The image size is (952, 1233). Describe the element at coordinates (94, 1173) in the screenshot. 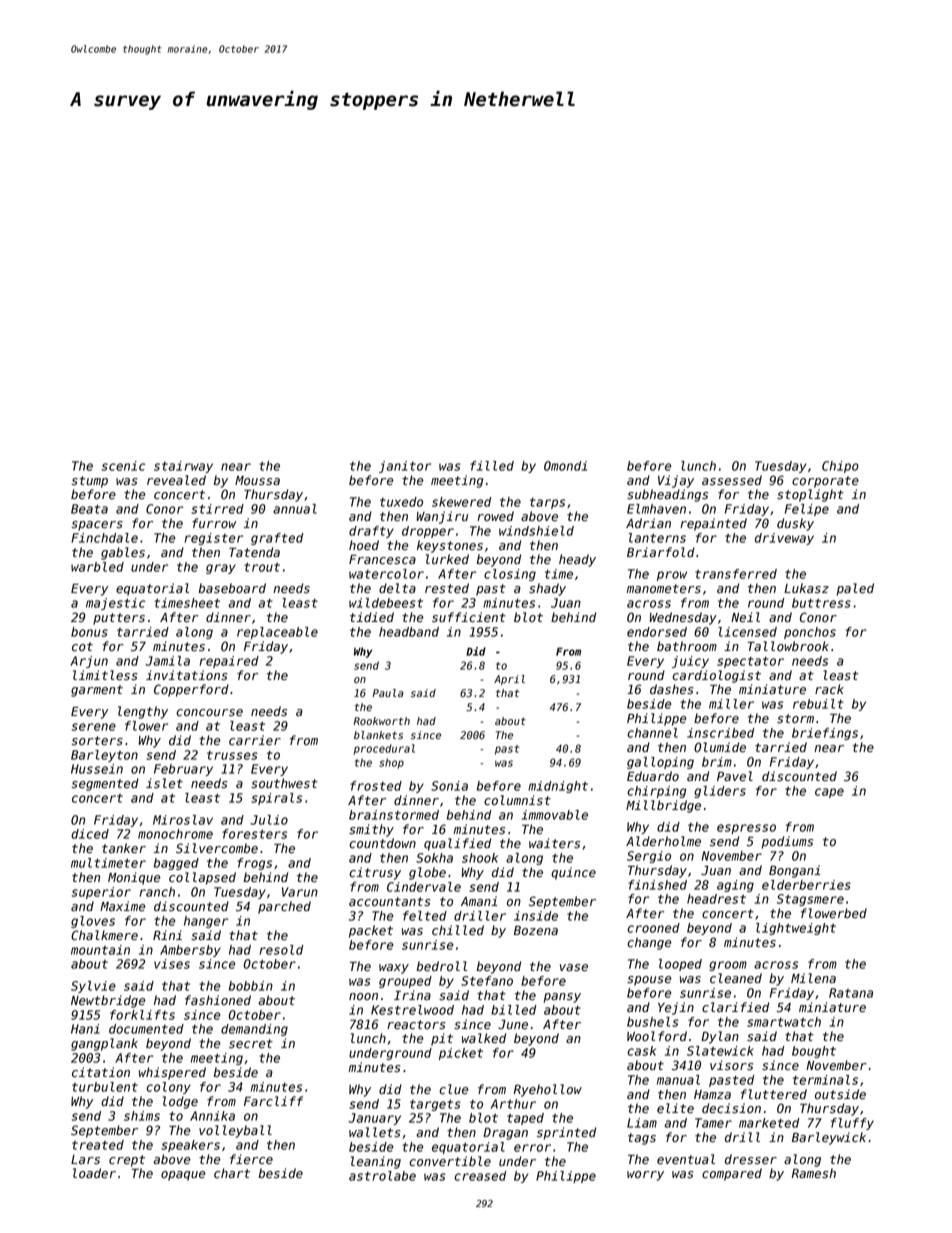

I see `loader` at that location.
